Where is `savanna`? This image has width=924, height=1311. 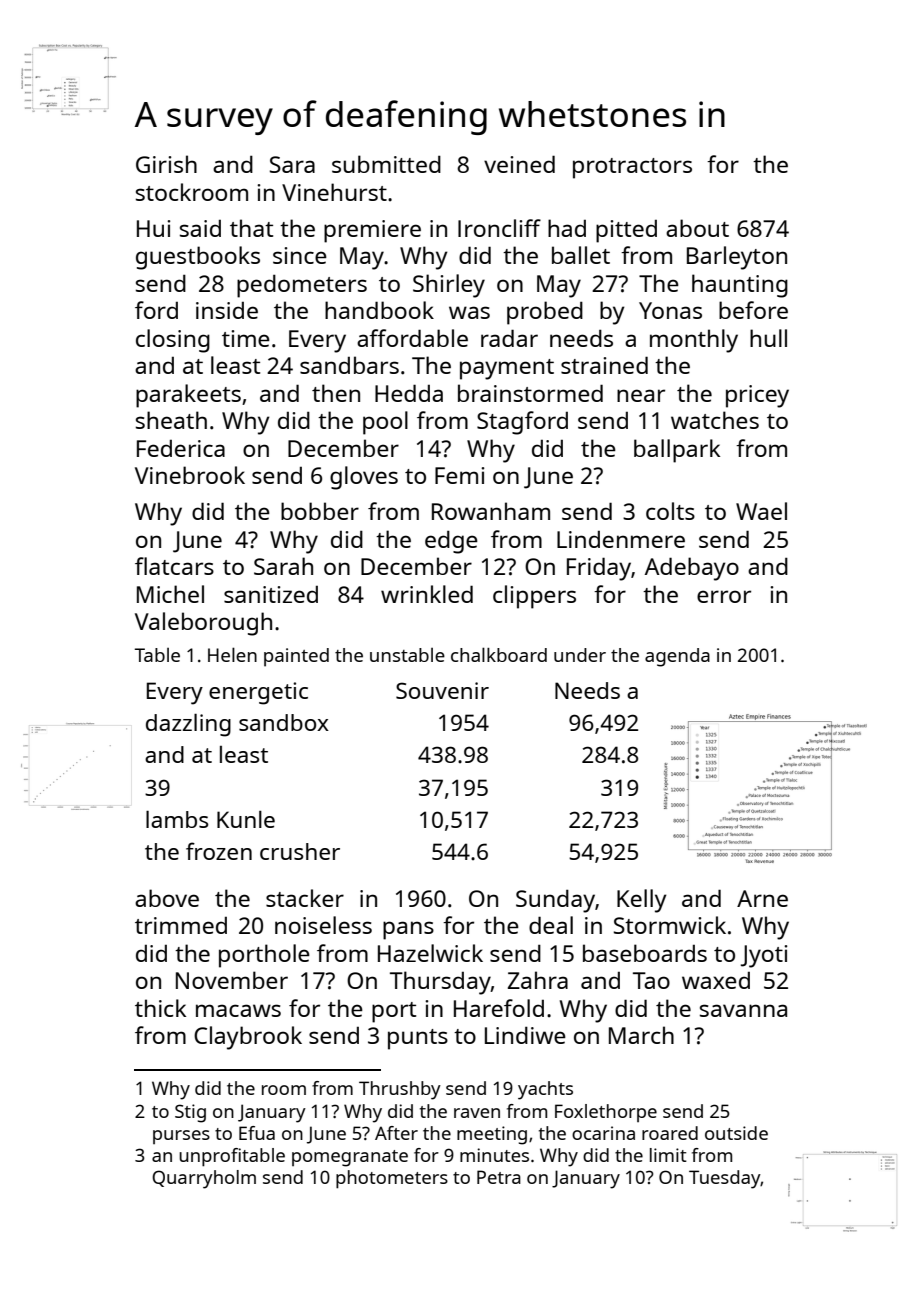
savanna is located at coordinates (743, 1010).
